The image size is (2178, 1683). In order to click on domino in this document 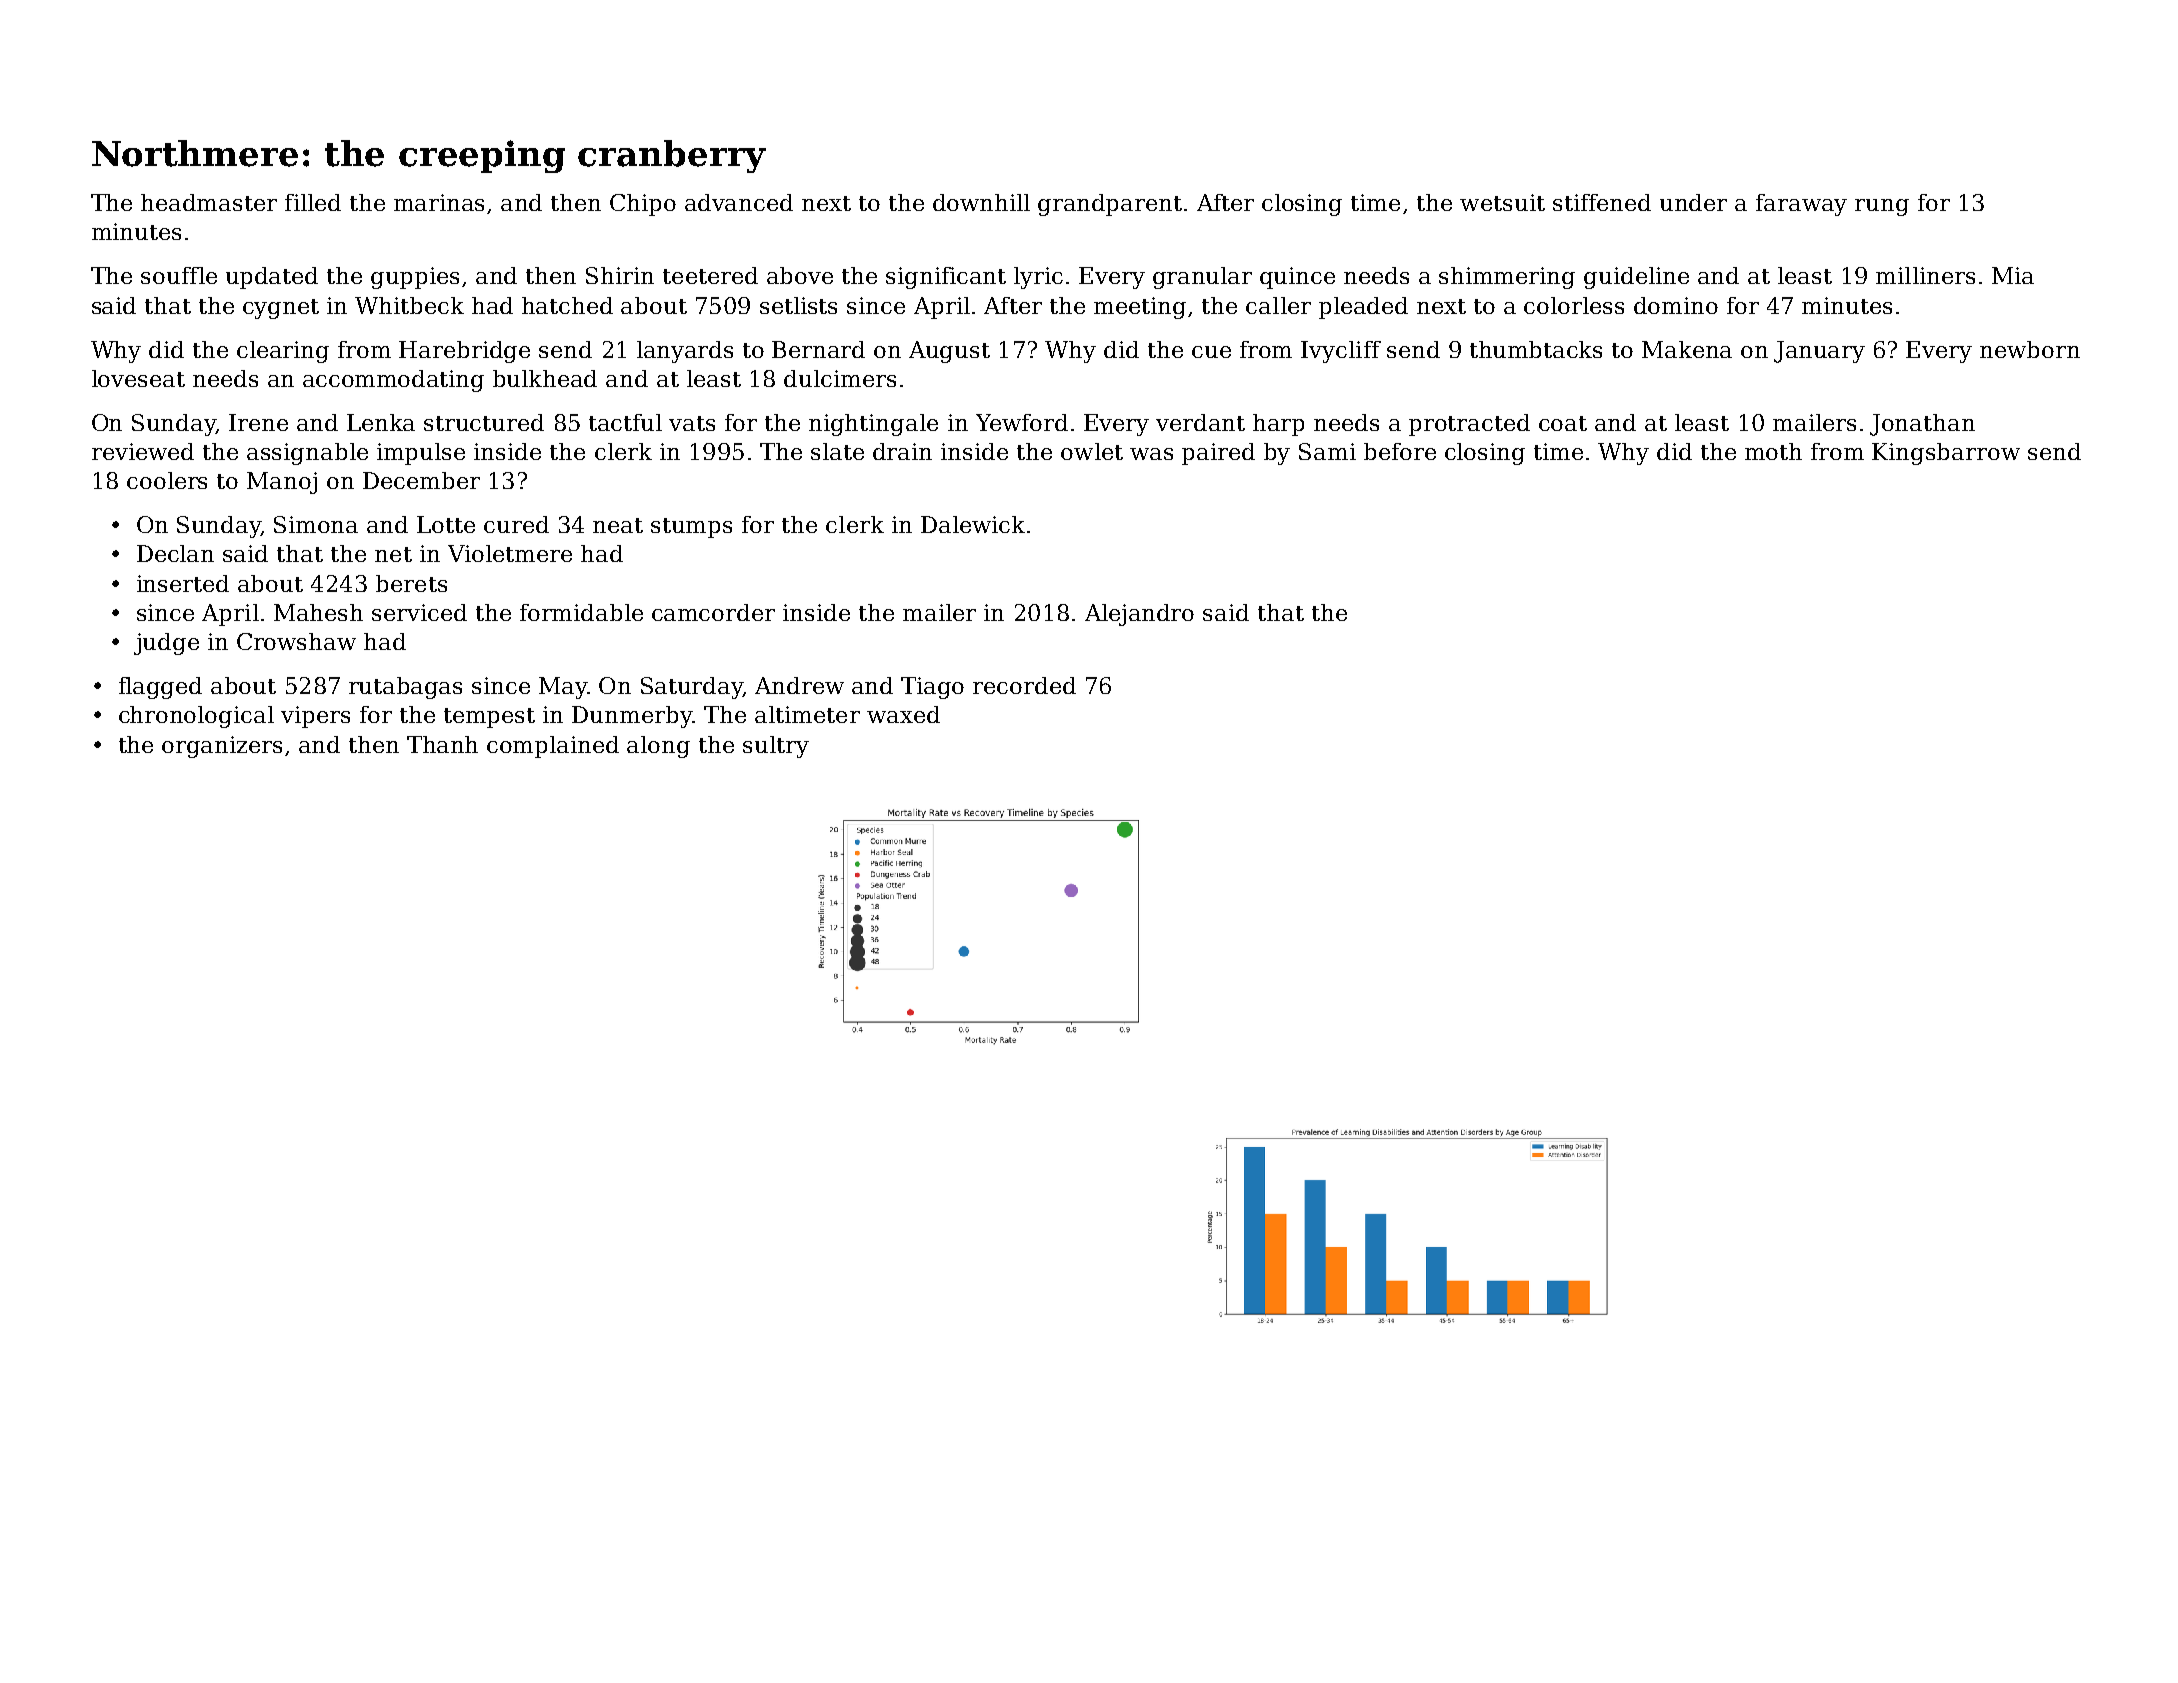, I will do `click(1676, 305)`.
